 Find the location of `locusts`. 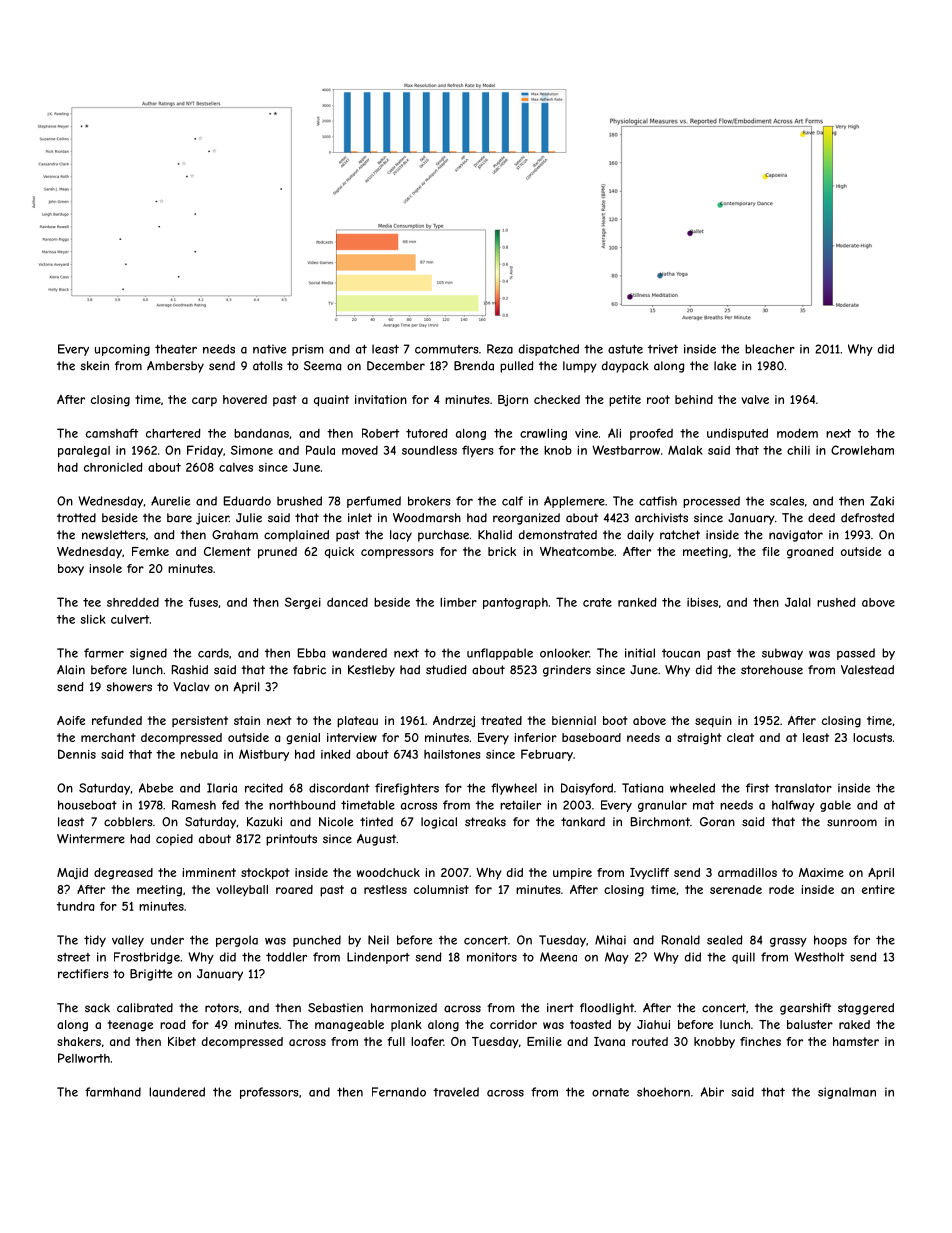

locusts is located at coordinates (872, 737).
